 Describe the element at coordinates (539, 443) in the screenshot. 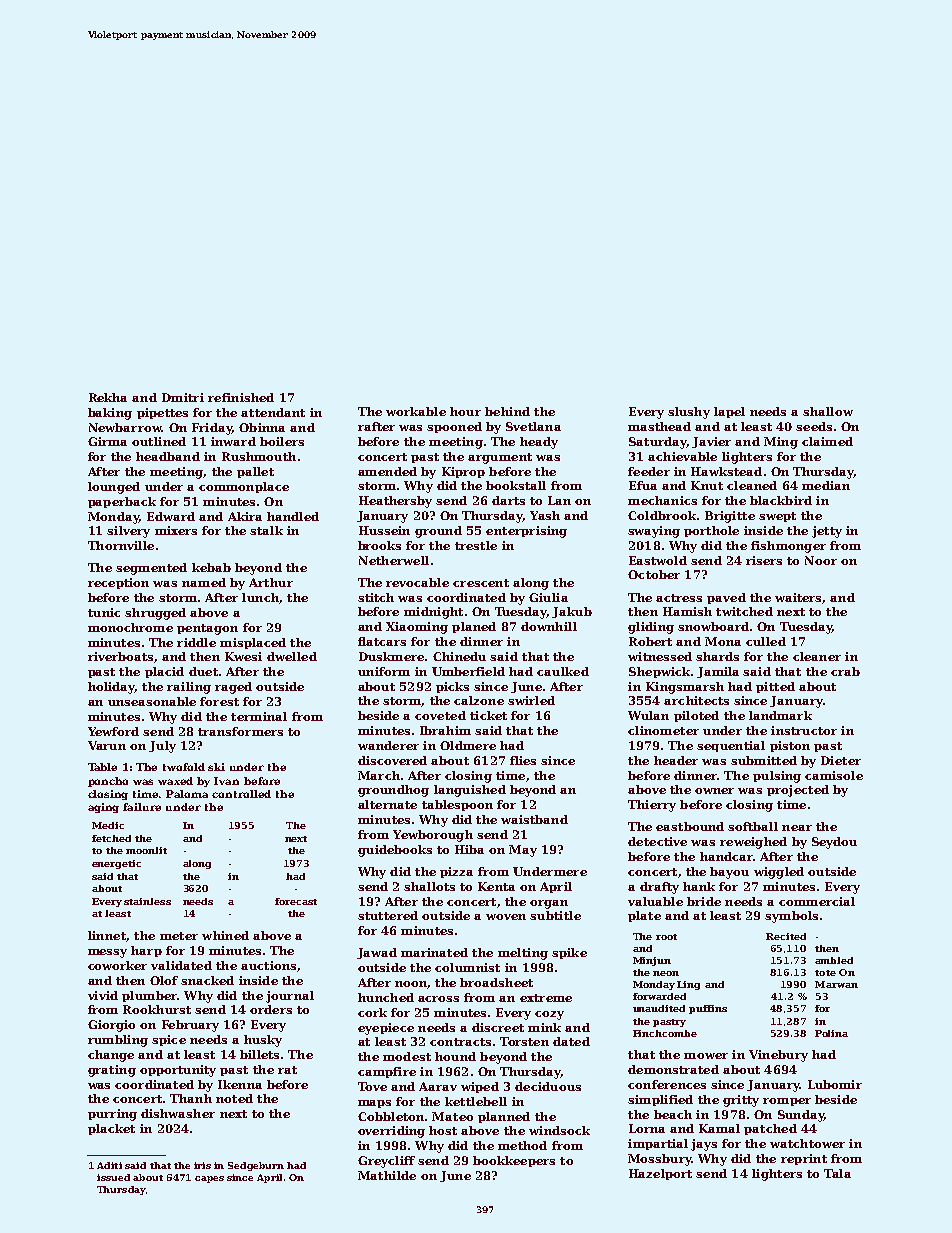

I see `heady` at that location.
